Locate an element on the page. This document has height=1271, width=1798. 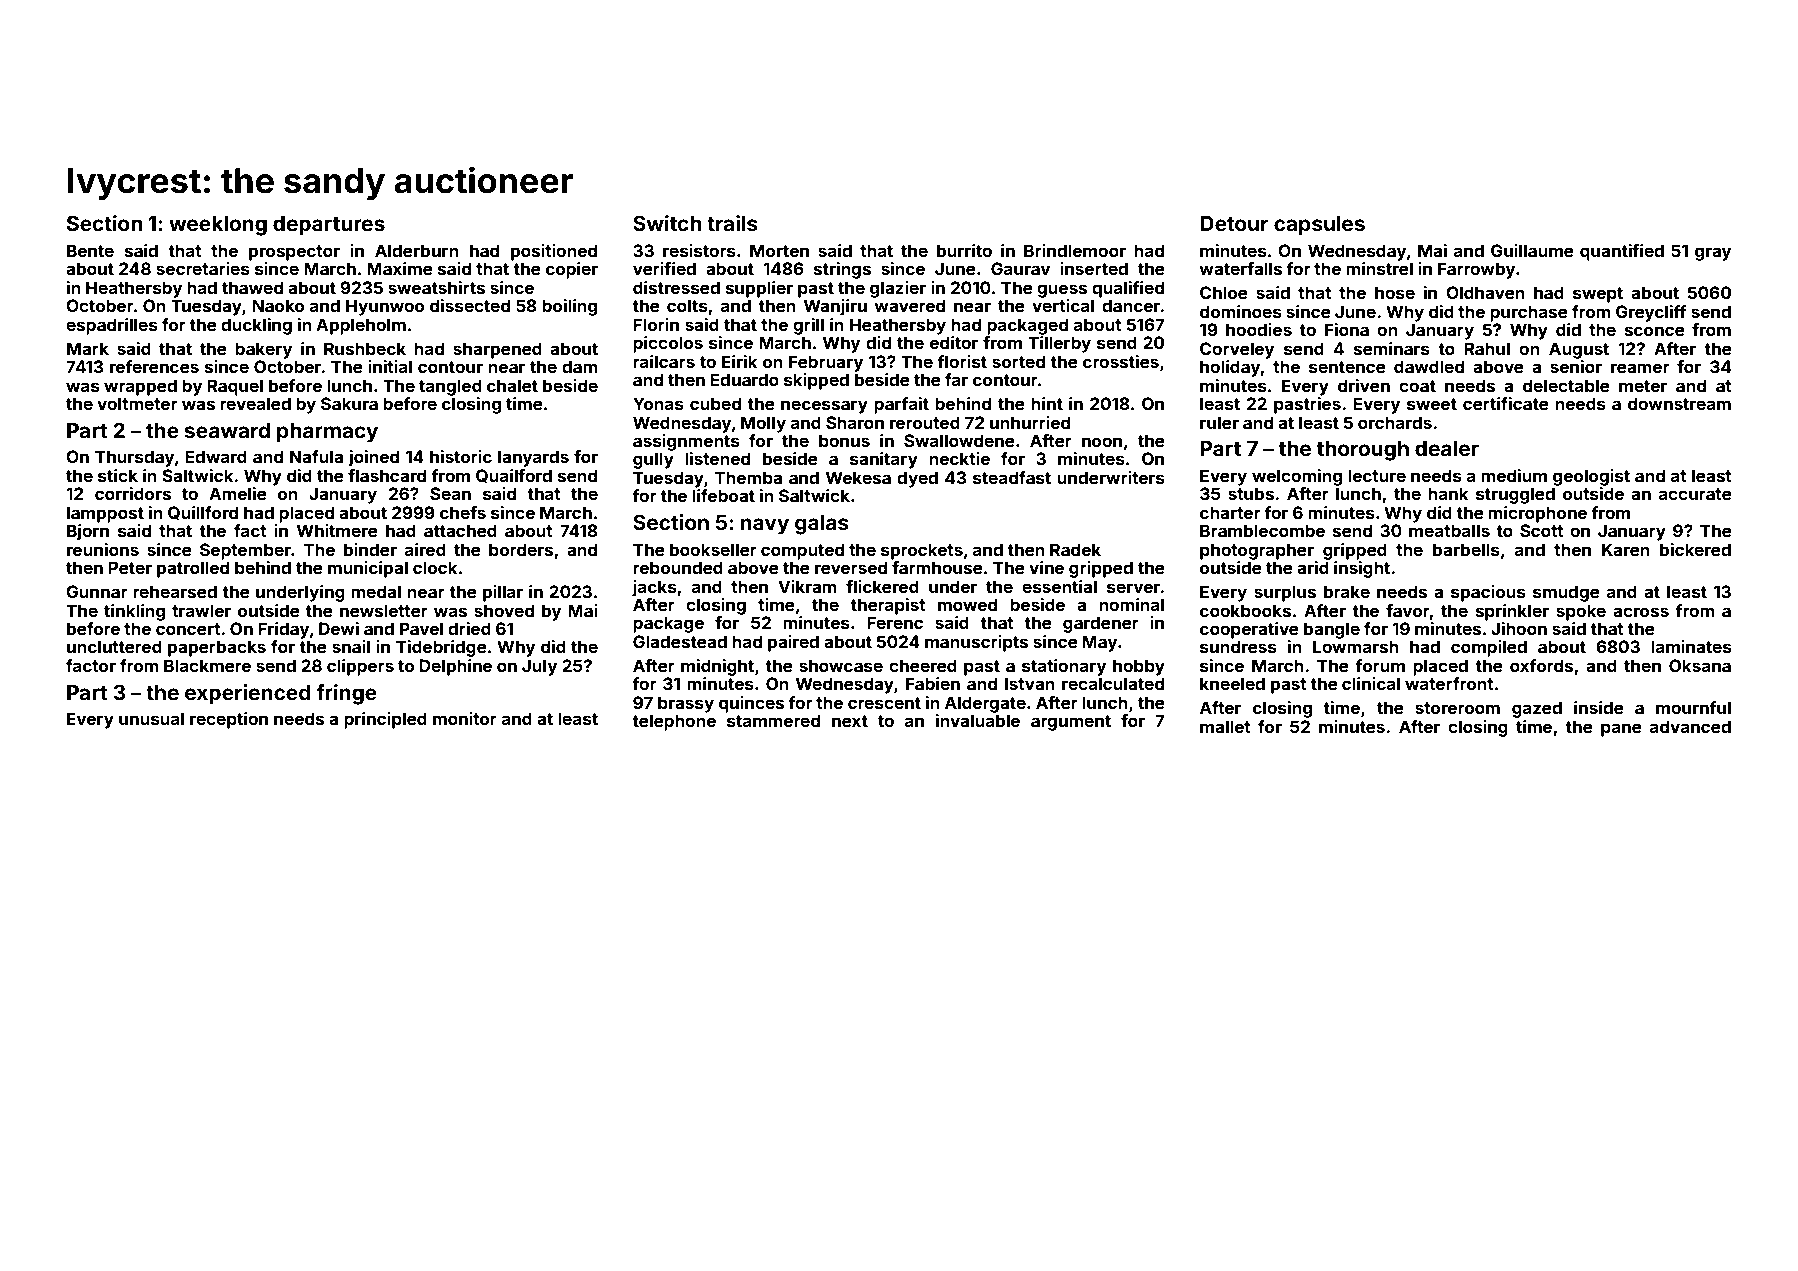
tinkling is located at coordinates (134, 612).
